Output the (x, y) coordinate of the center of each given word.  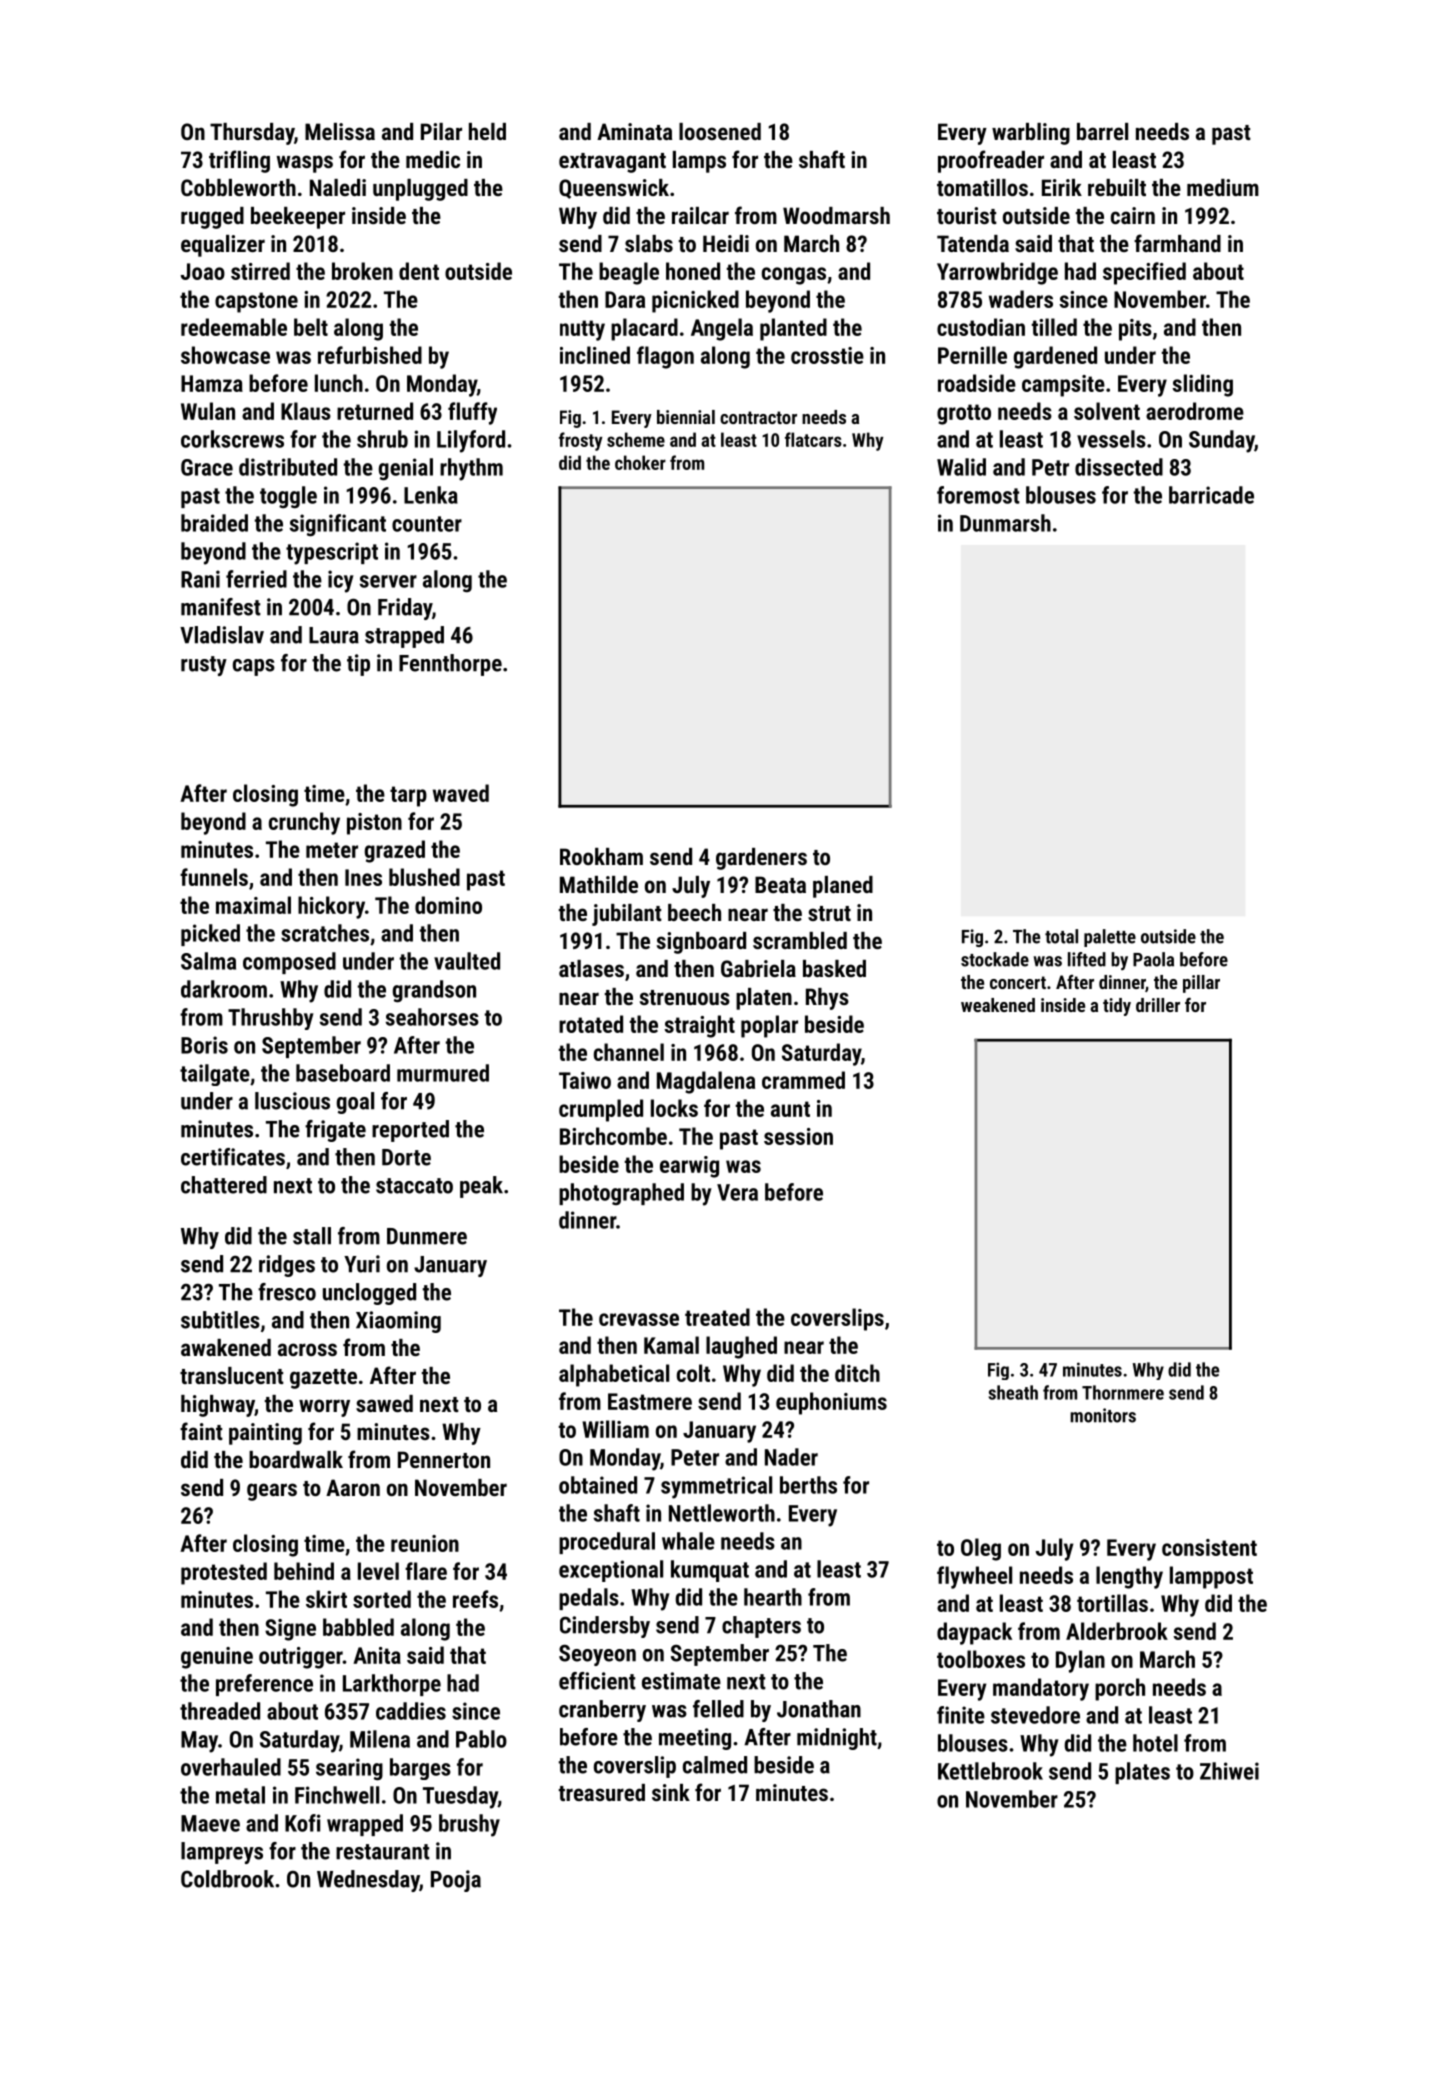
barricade (1211, 495)
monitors (1103, 1415)
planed (843, 887)
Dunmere (427, 1236)
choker (640, 462)
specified (1144, 273)
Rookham (601, 856)
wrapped (365, 1825)
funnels (214, 877)
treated (717, 1317)
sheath (1013, 1392)
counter (427, 524)
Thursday (252, 134)
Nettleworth (722, 1513)
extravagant (612, 163)
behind (304, 1571)
